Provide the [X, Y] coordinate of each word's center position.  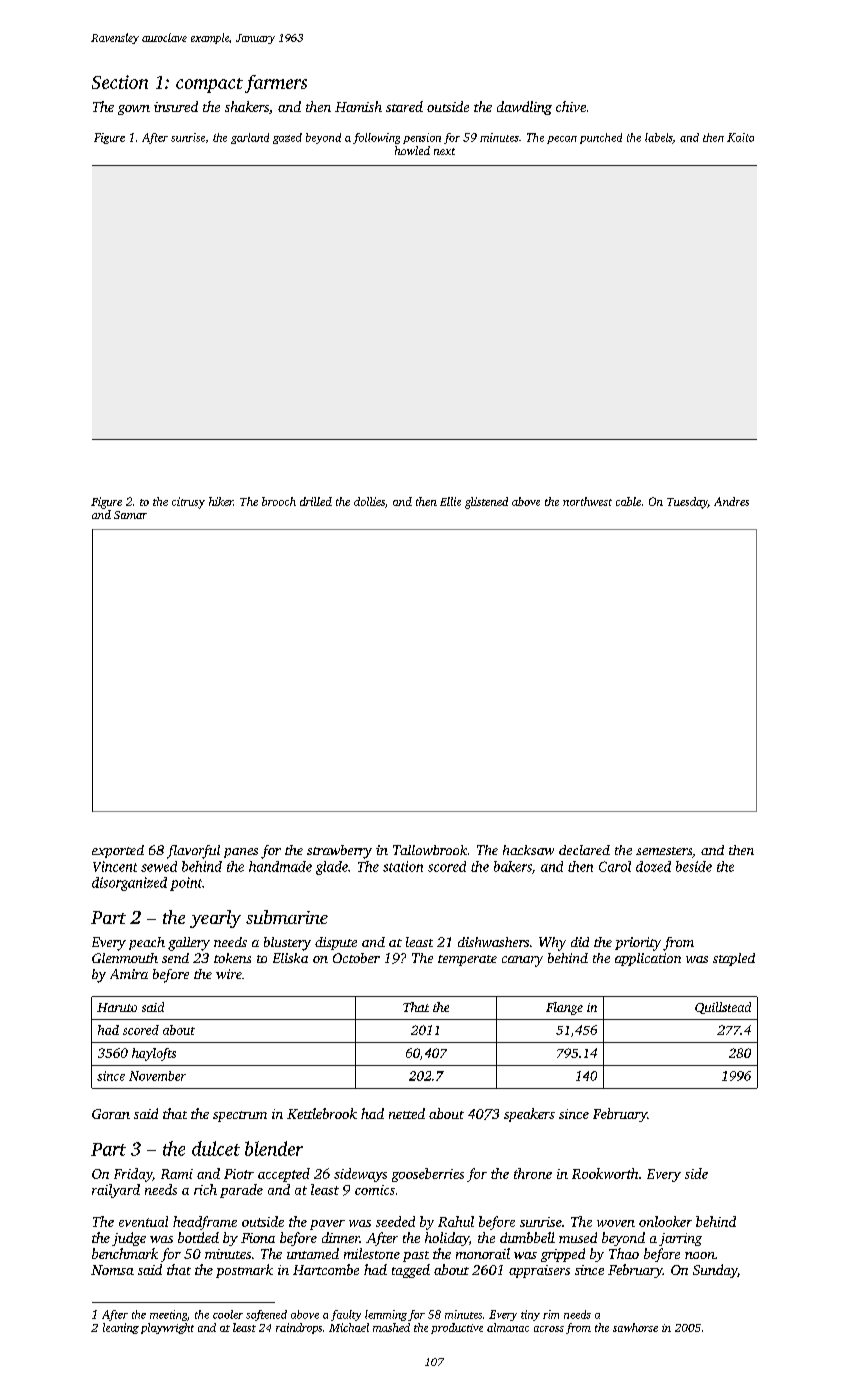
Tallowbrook [430, 850]
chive [571, 106]
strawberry [339, 852]
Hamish [358, 106]
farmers [276, 84]
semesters [664, 851]
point [186, 884]
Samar [130, 515]
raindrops [299, 1328]
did [580, 942]
